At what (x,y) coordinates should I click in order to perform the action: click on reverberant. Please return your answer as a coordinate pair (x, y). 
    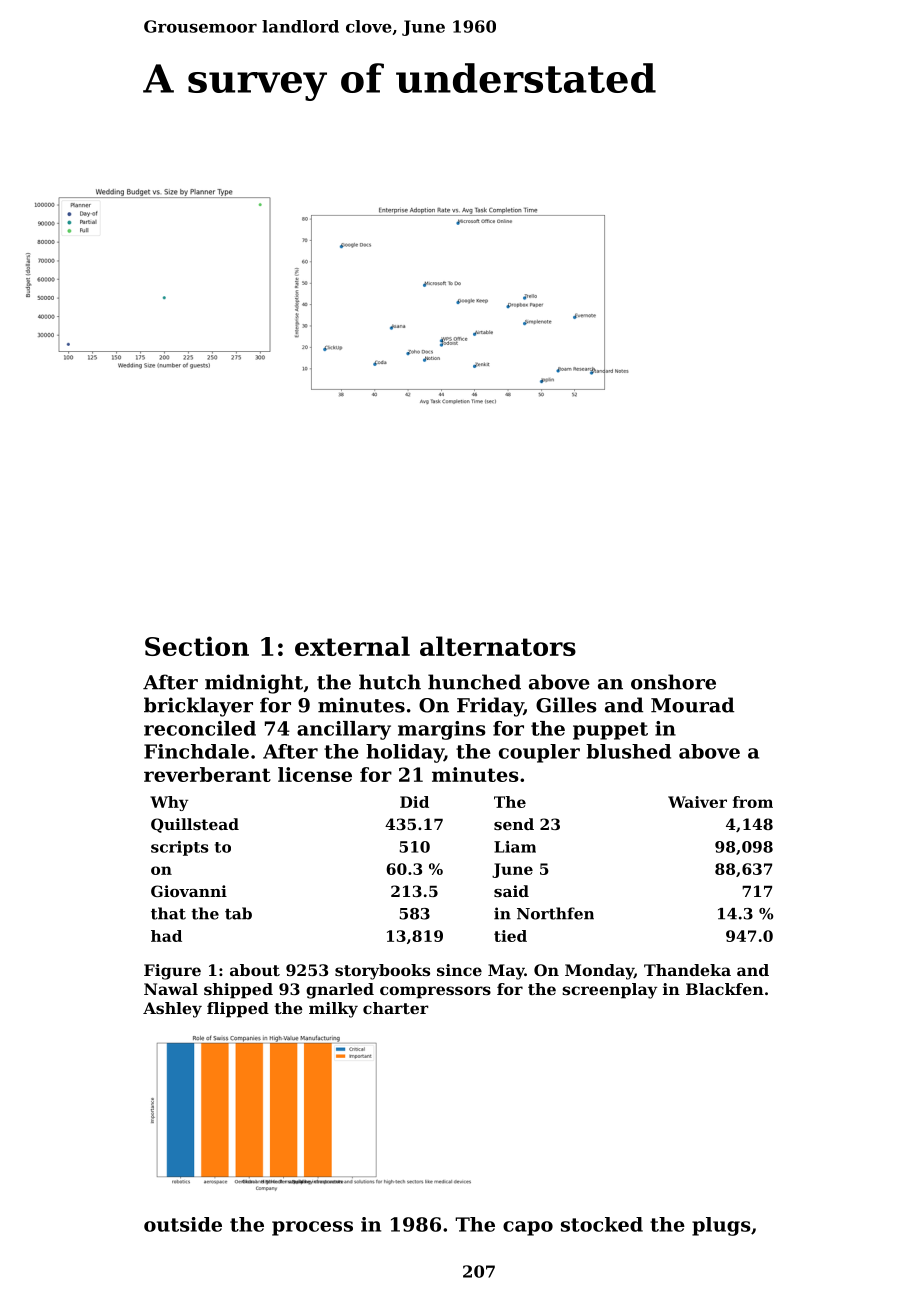
    Looking at the image, I should click on (207, 774).
